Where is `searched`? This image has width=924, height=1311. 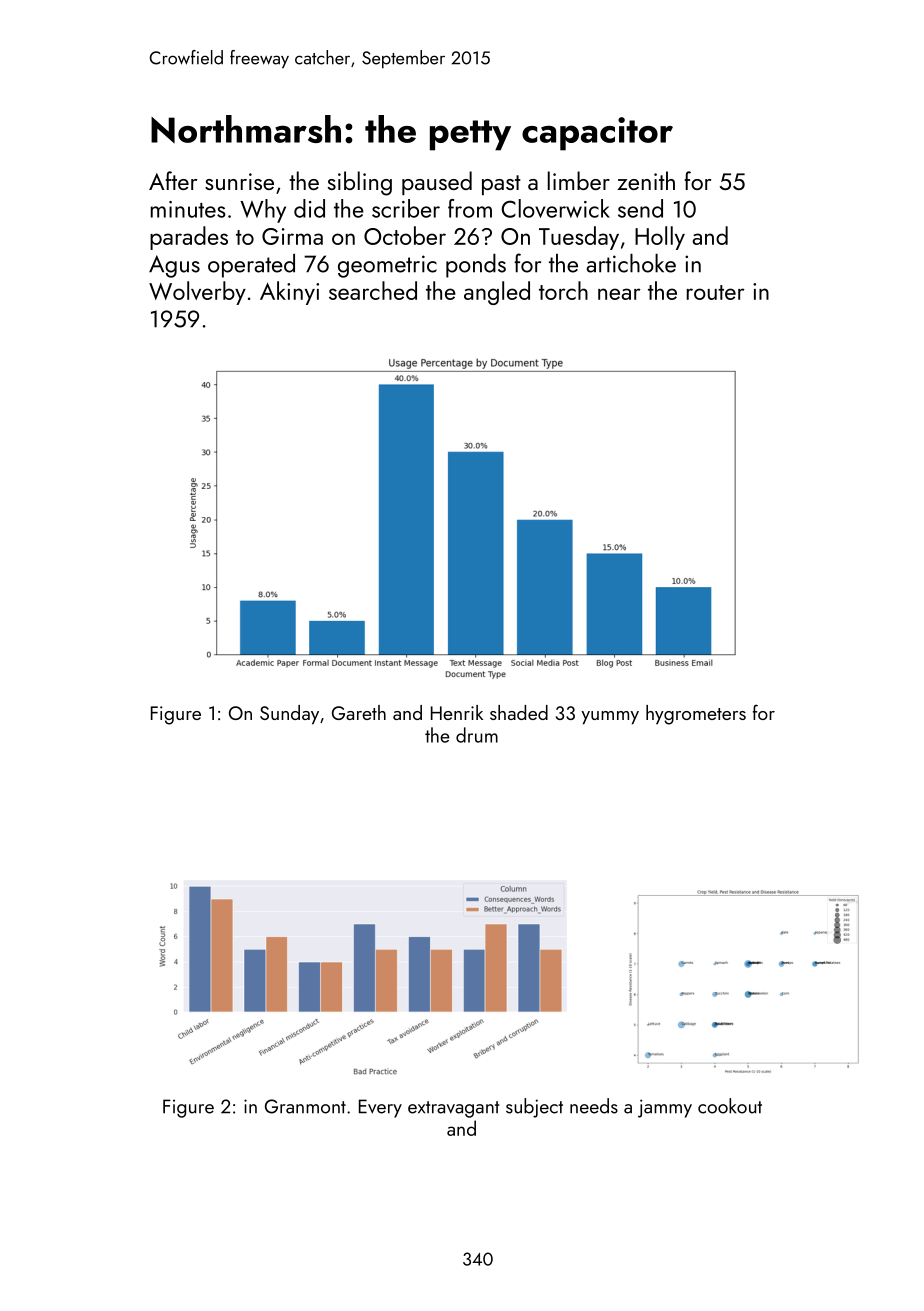
searched is located at coordinates (373, 290).
